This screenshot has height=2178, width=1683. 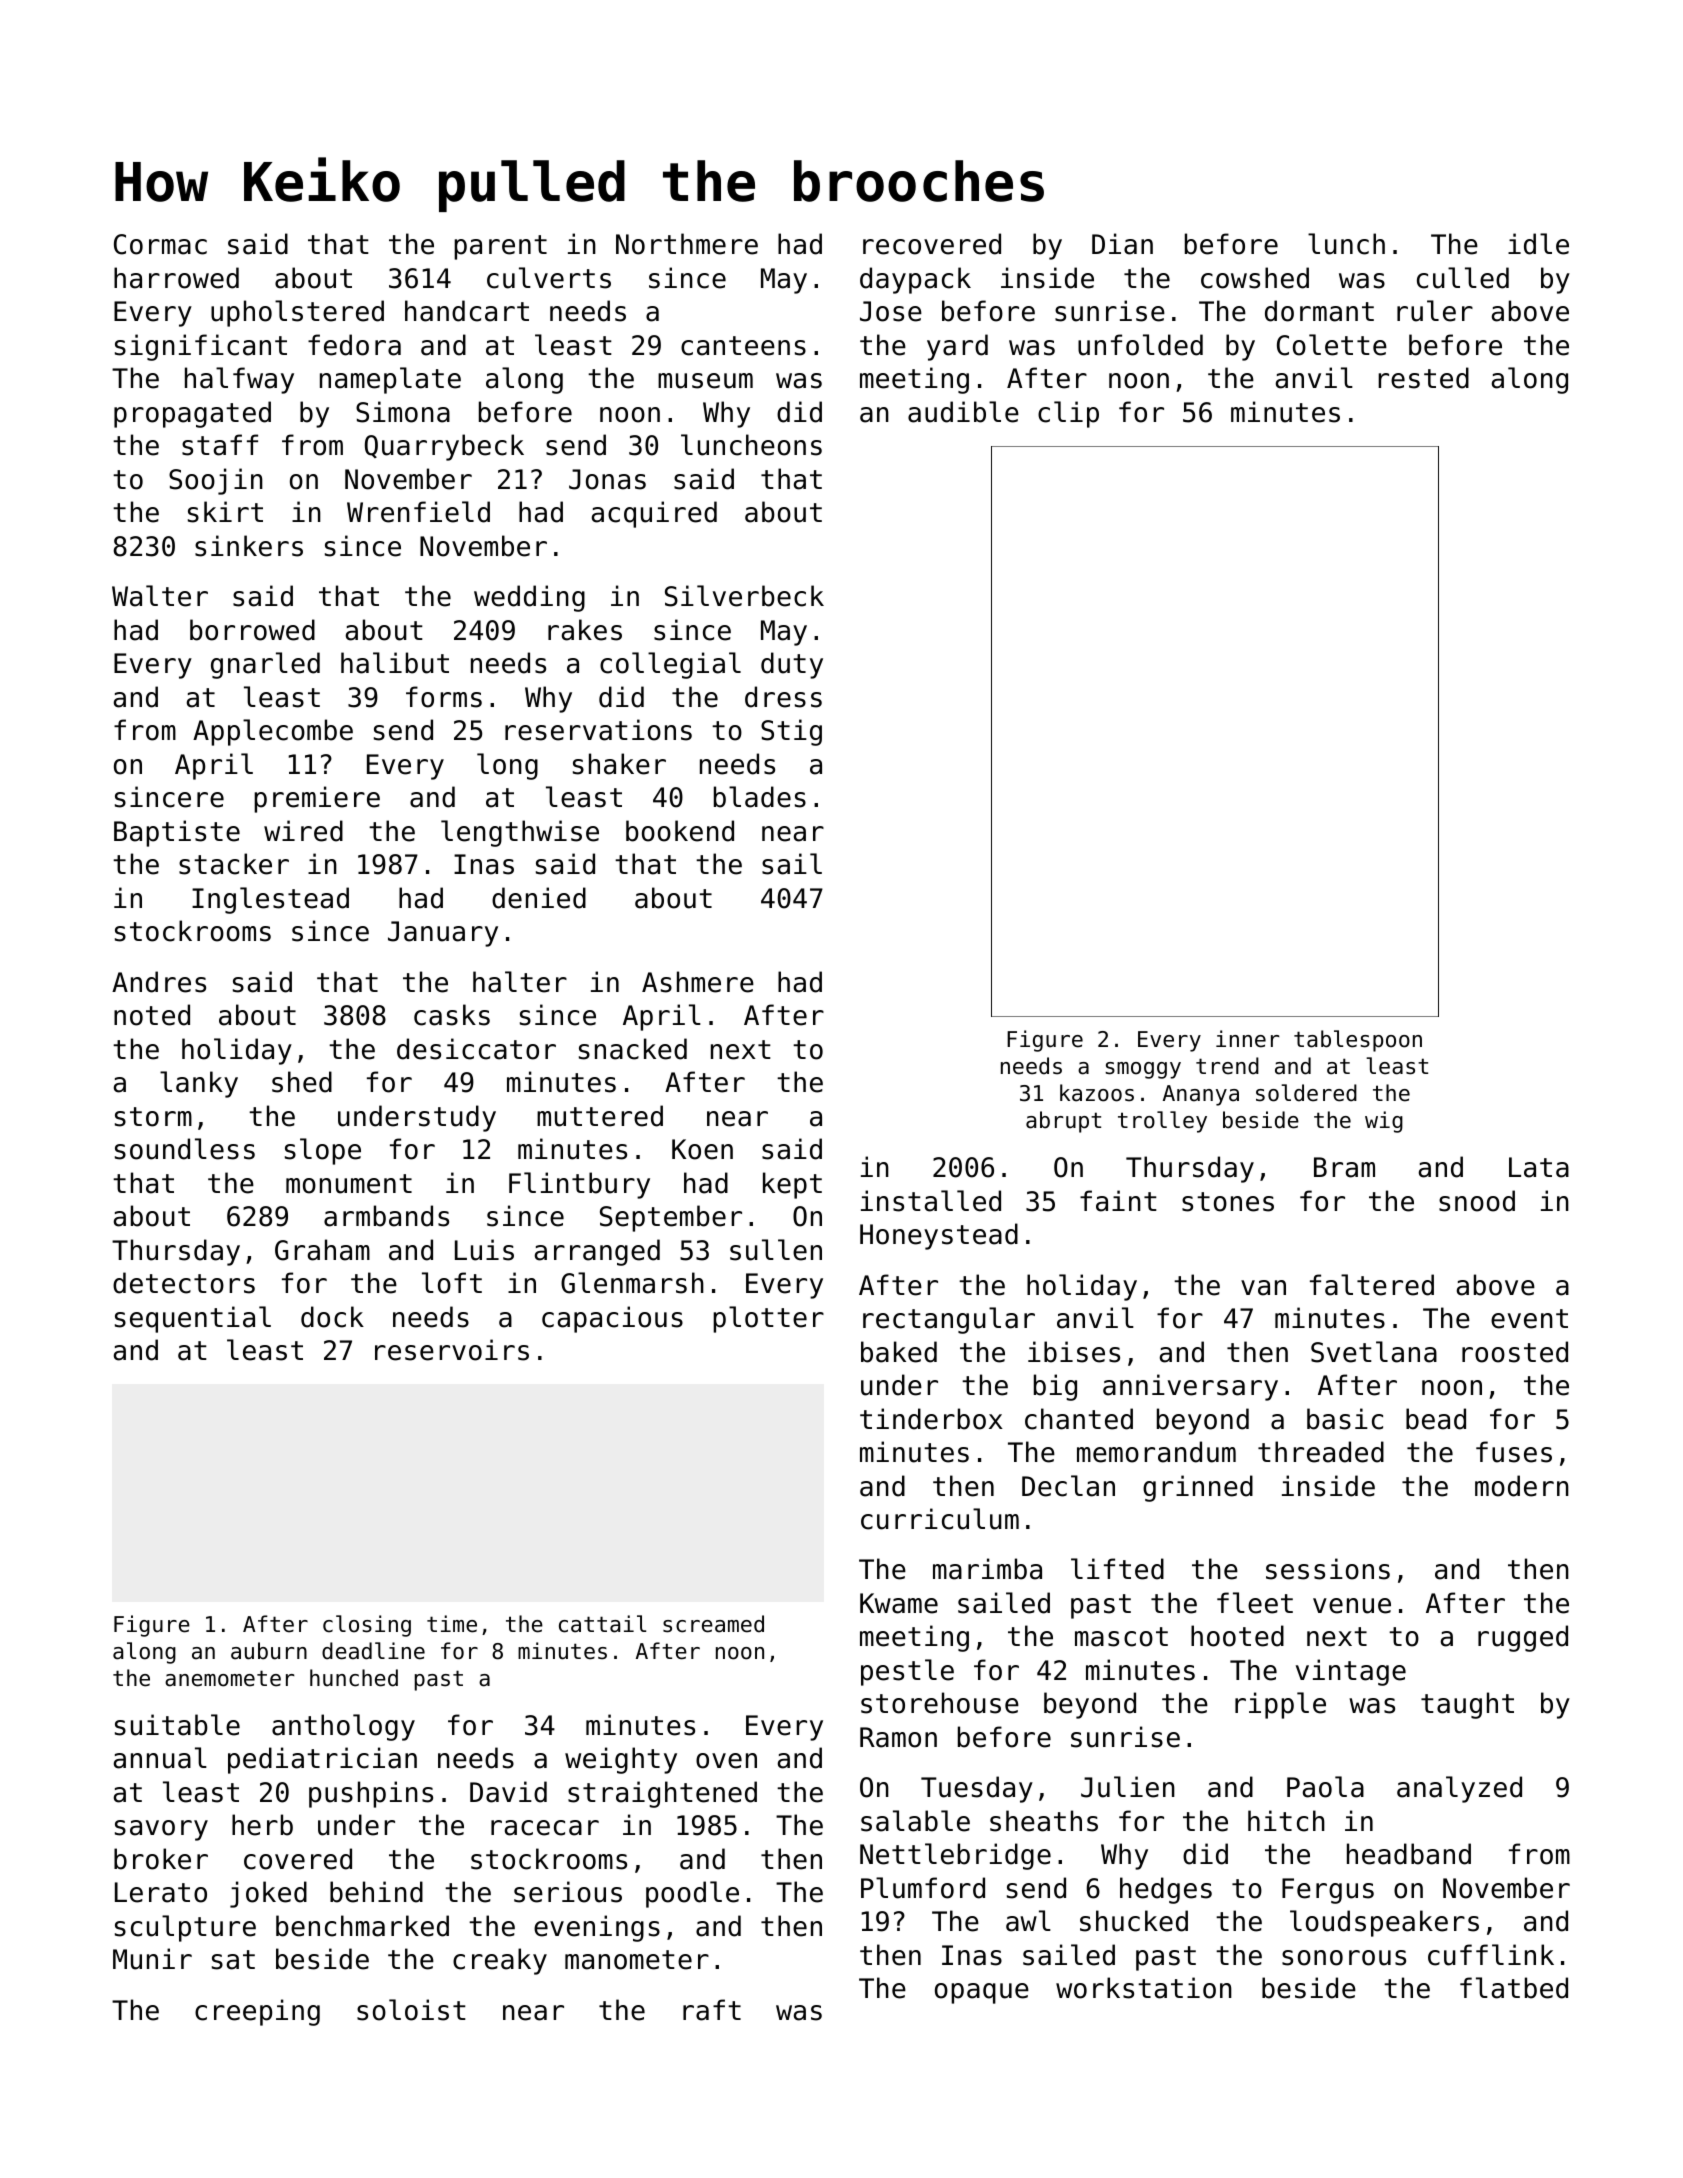 What do you see at coordinates (1539, 1167) in the screenshot?
I see `Lata` at bounding box center [1539, 1167].
